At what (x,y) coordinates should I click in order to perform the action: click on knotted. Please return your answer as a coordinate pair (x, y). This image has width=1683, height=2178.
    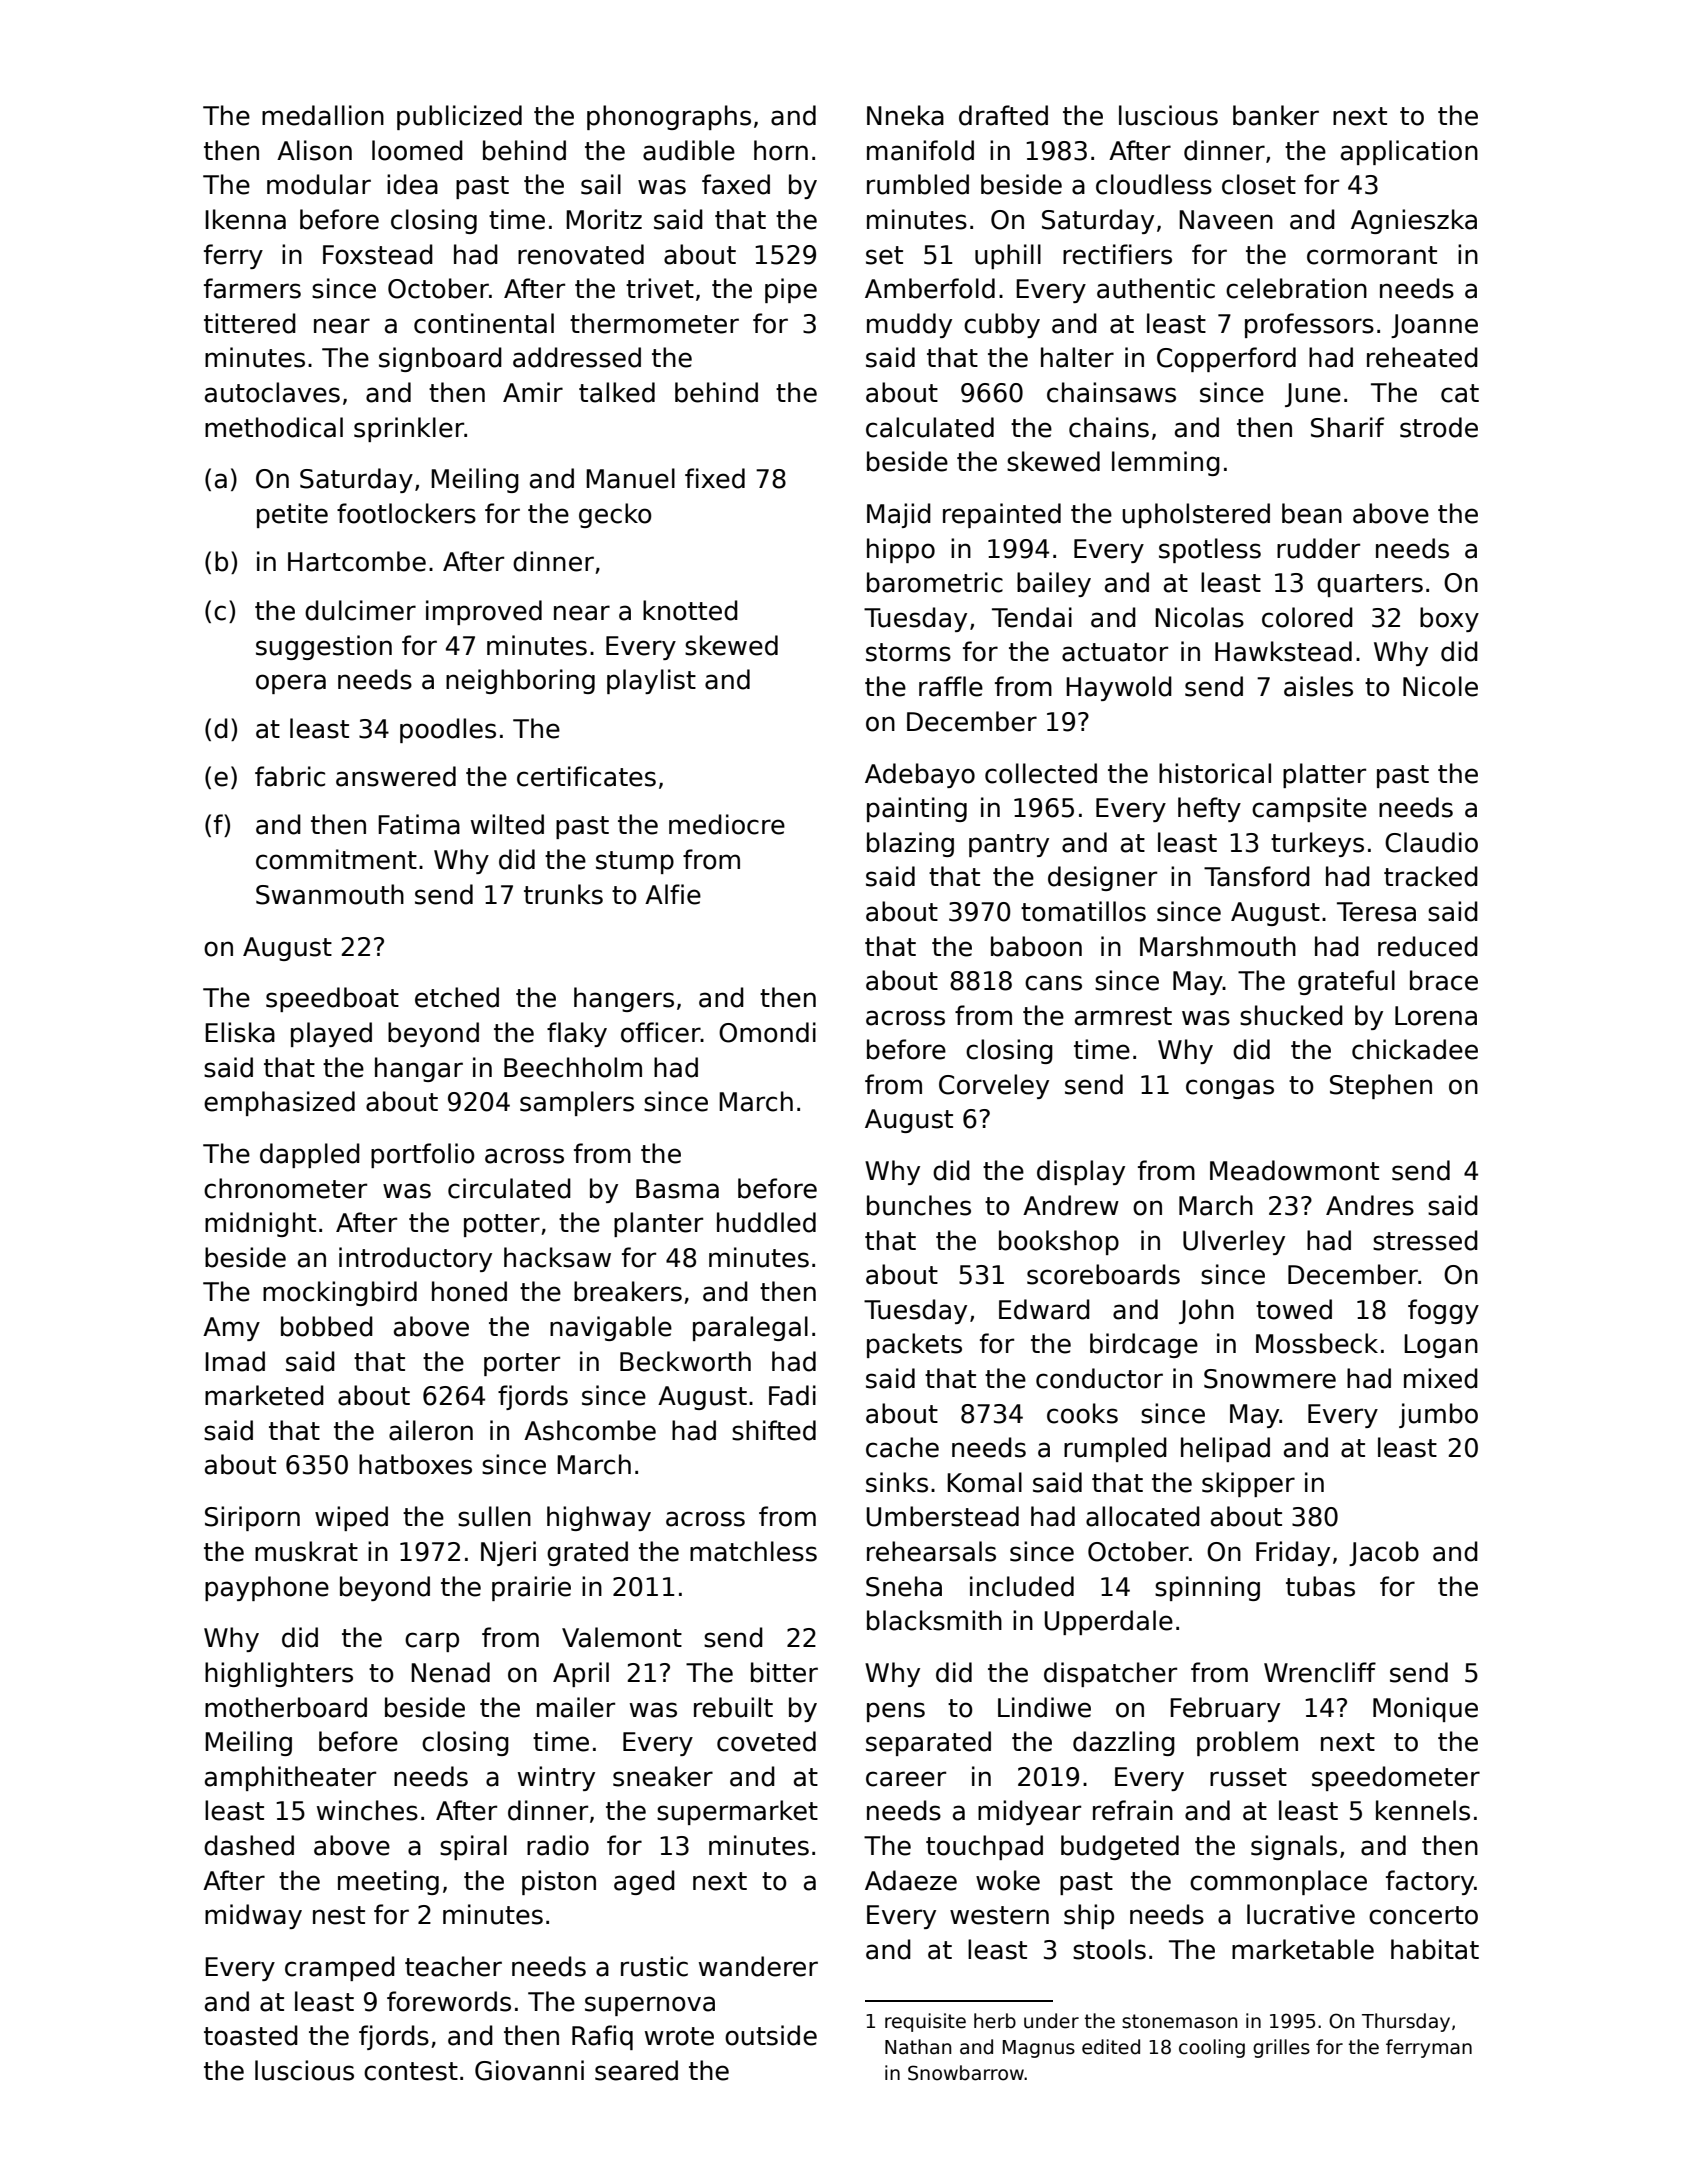
    Looking at the image, I should click on (690, 610).
